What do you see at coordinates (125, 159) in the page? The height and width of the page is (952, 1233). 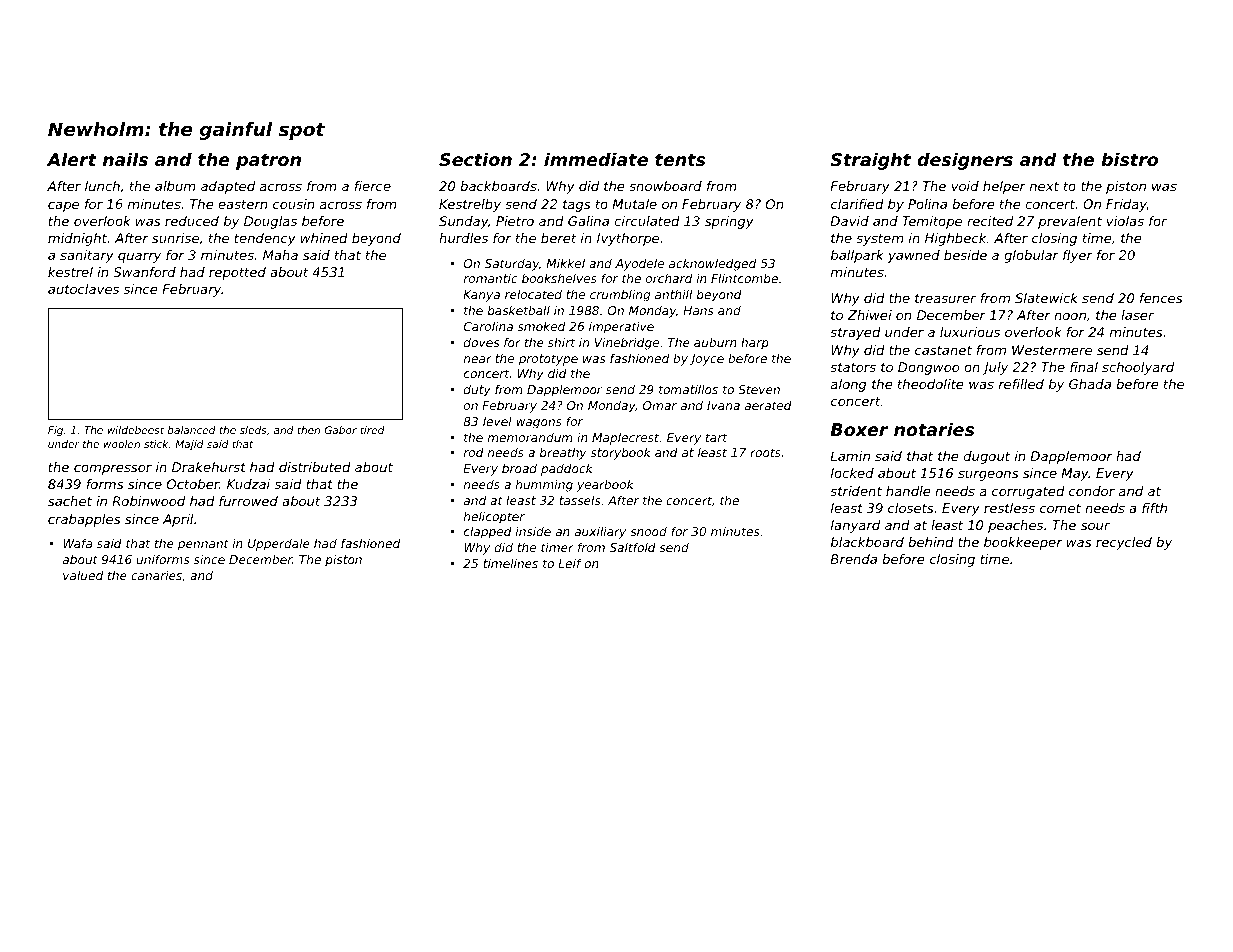 I see `nails` at bounding box center [125, 159].
